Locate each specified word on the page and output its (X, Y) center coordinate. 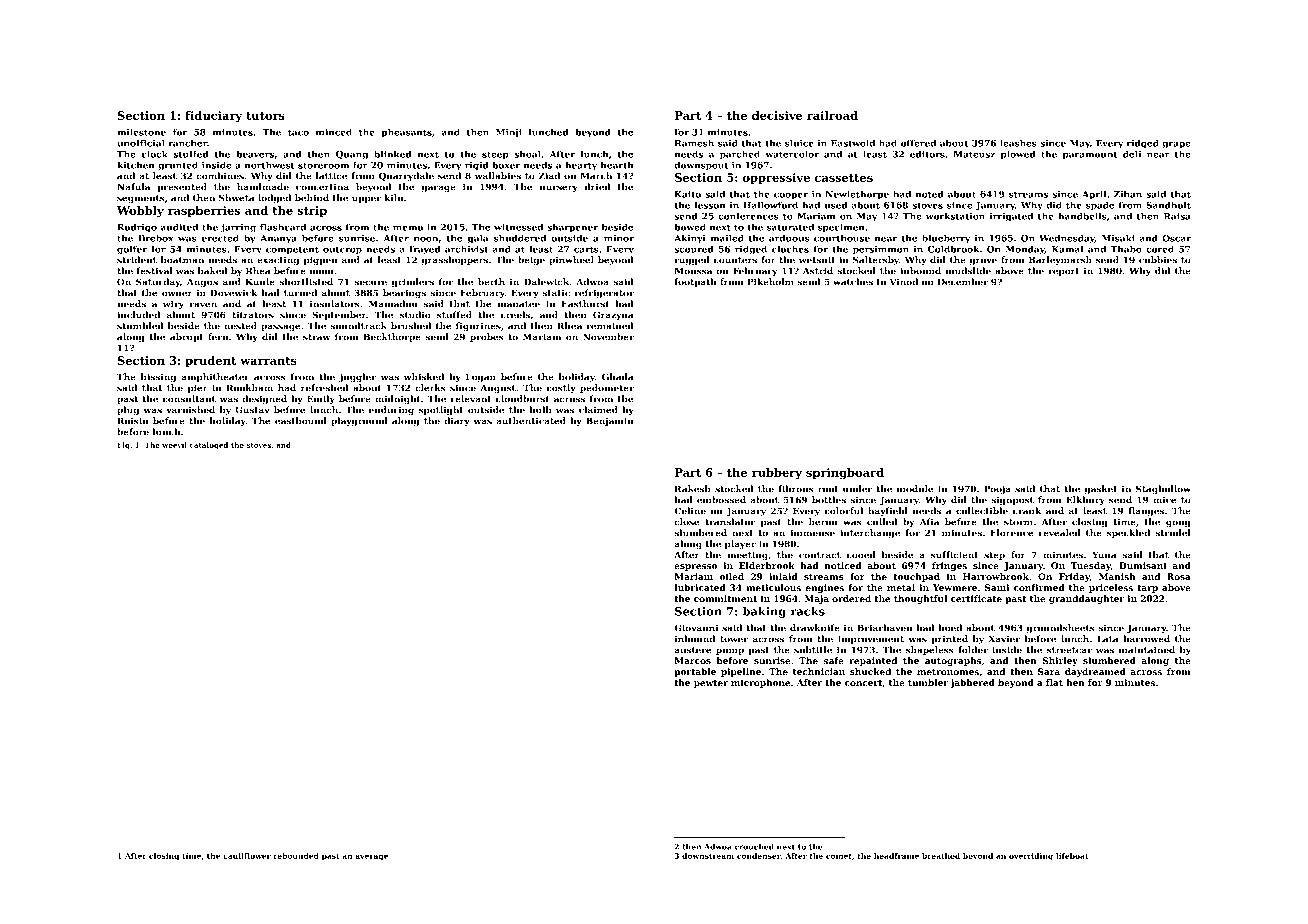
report (1064, 272)
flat (1054, 682)
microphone (760, 683)
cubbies (1158, 260)
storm (1018, 522)
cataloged (209, 446)
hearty (581, 166)
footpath (695, 282)
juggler (357, 377)
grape (1176, 145)
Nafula (134, 187)
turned (300, 293)
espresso (695, 567)
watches (853, 282)
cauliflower (247, 856)
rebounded (296, 856)
